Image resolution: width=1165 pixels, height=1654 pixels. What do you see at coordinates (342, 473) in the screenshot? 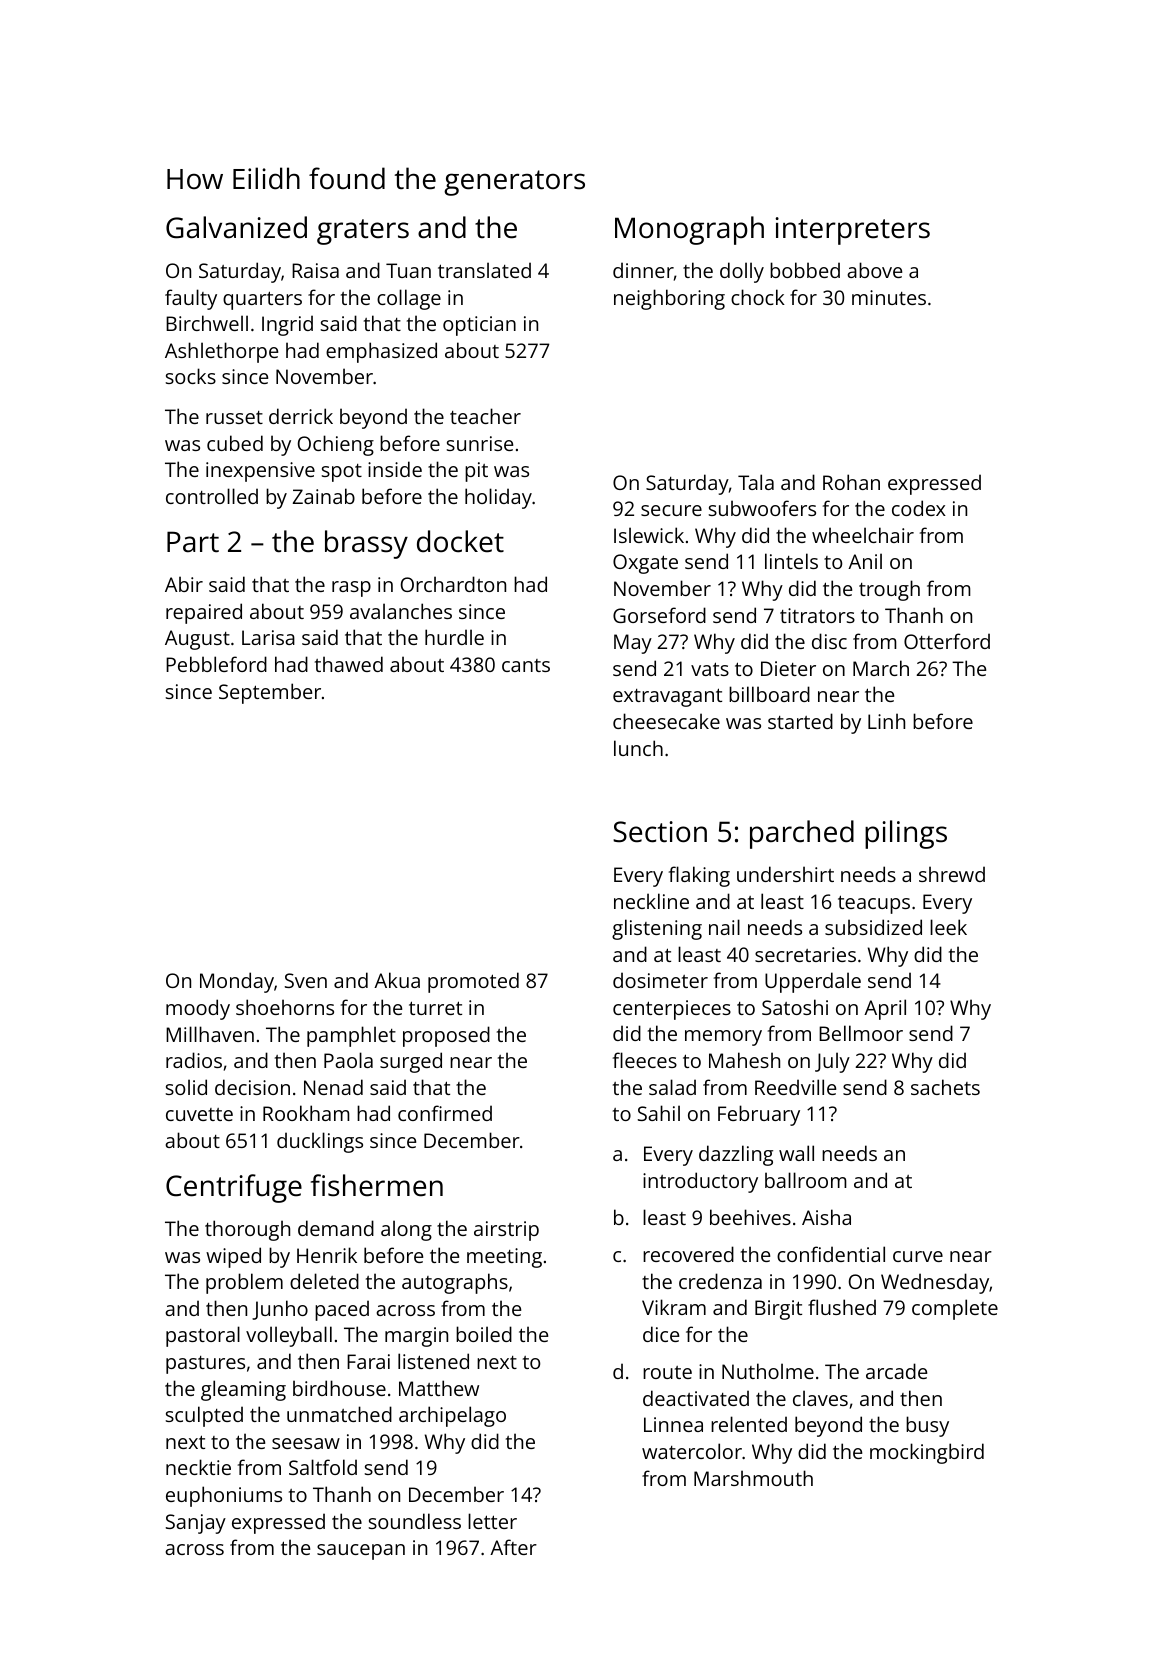
I see `spot` at bounding box center [342, 473].
